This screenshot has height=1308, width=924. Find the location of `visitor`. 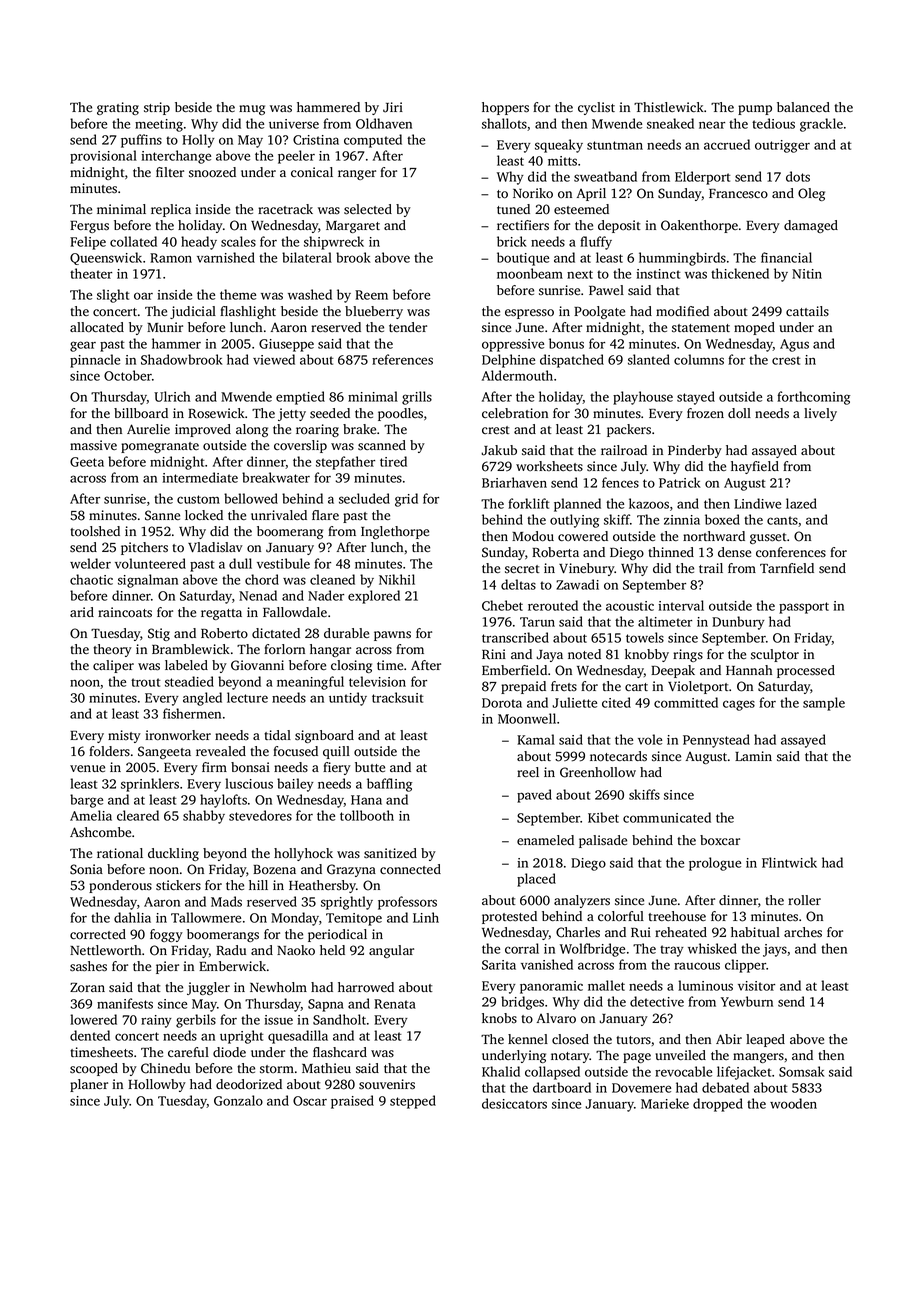

visitor is located at coordinates (756, 986).
